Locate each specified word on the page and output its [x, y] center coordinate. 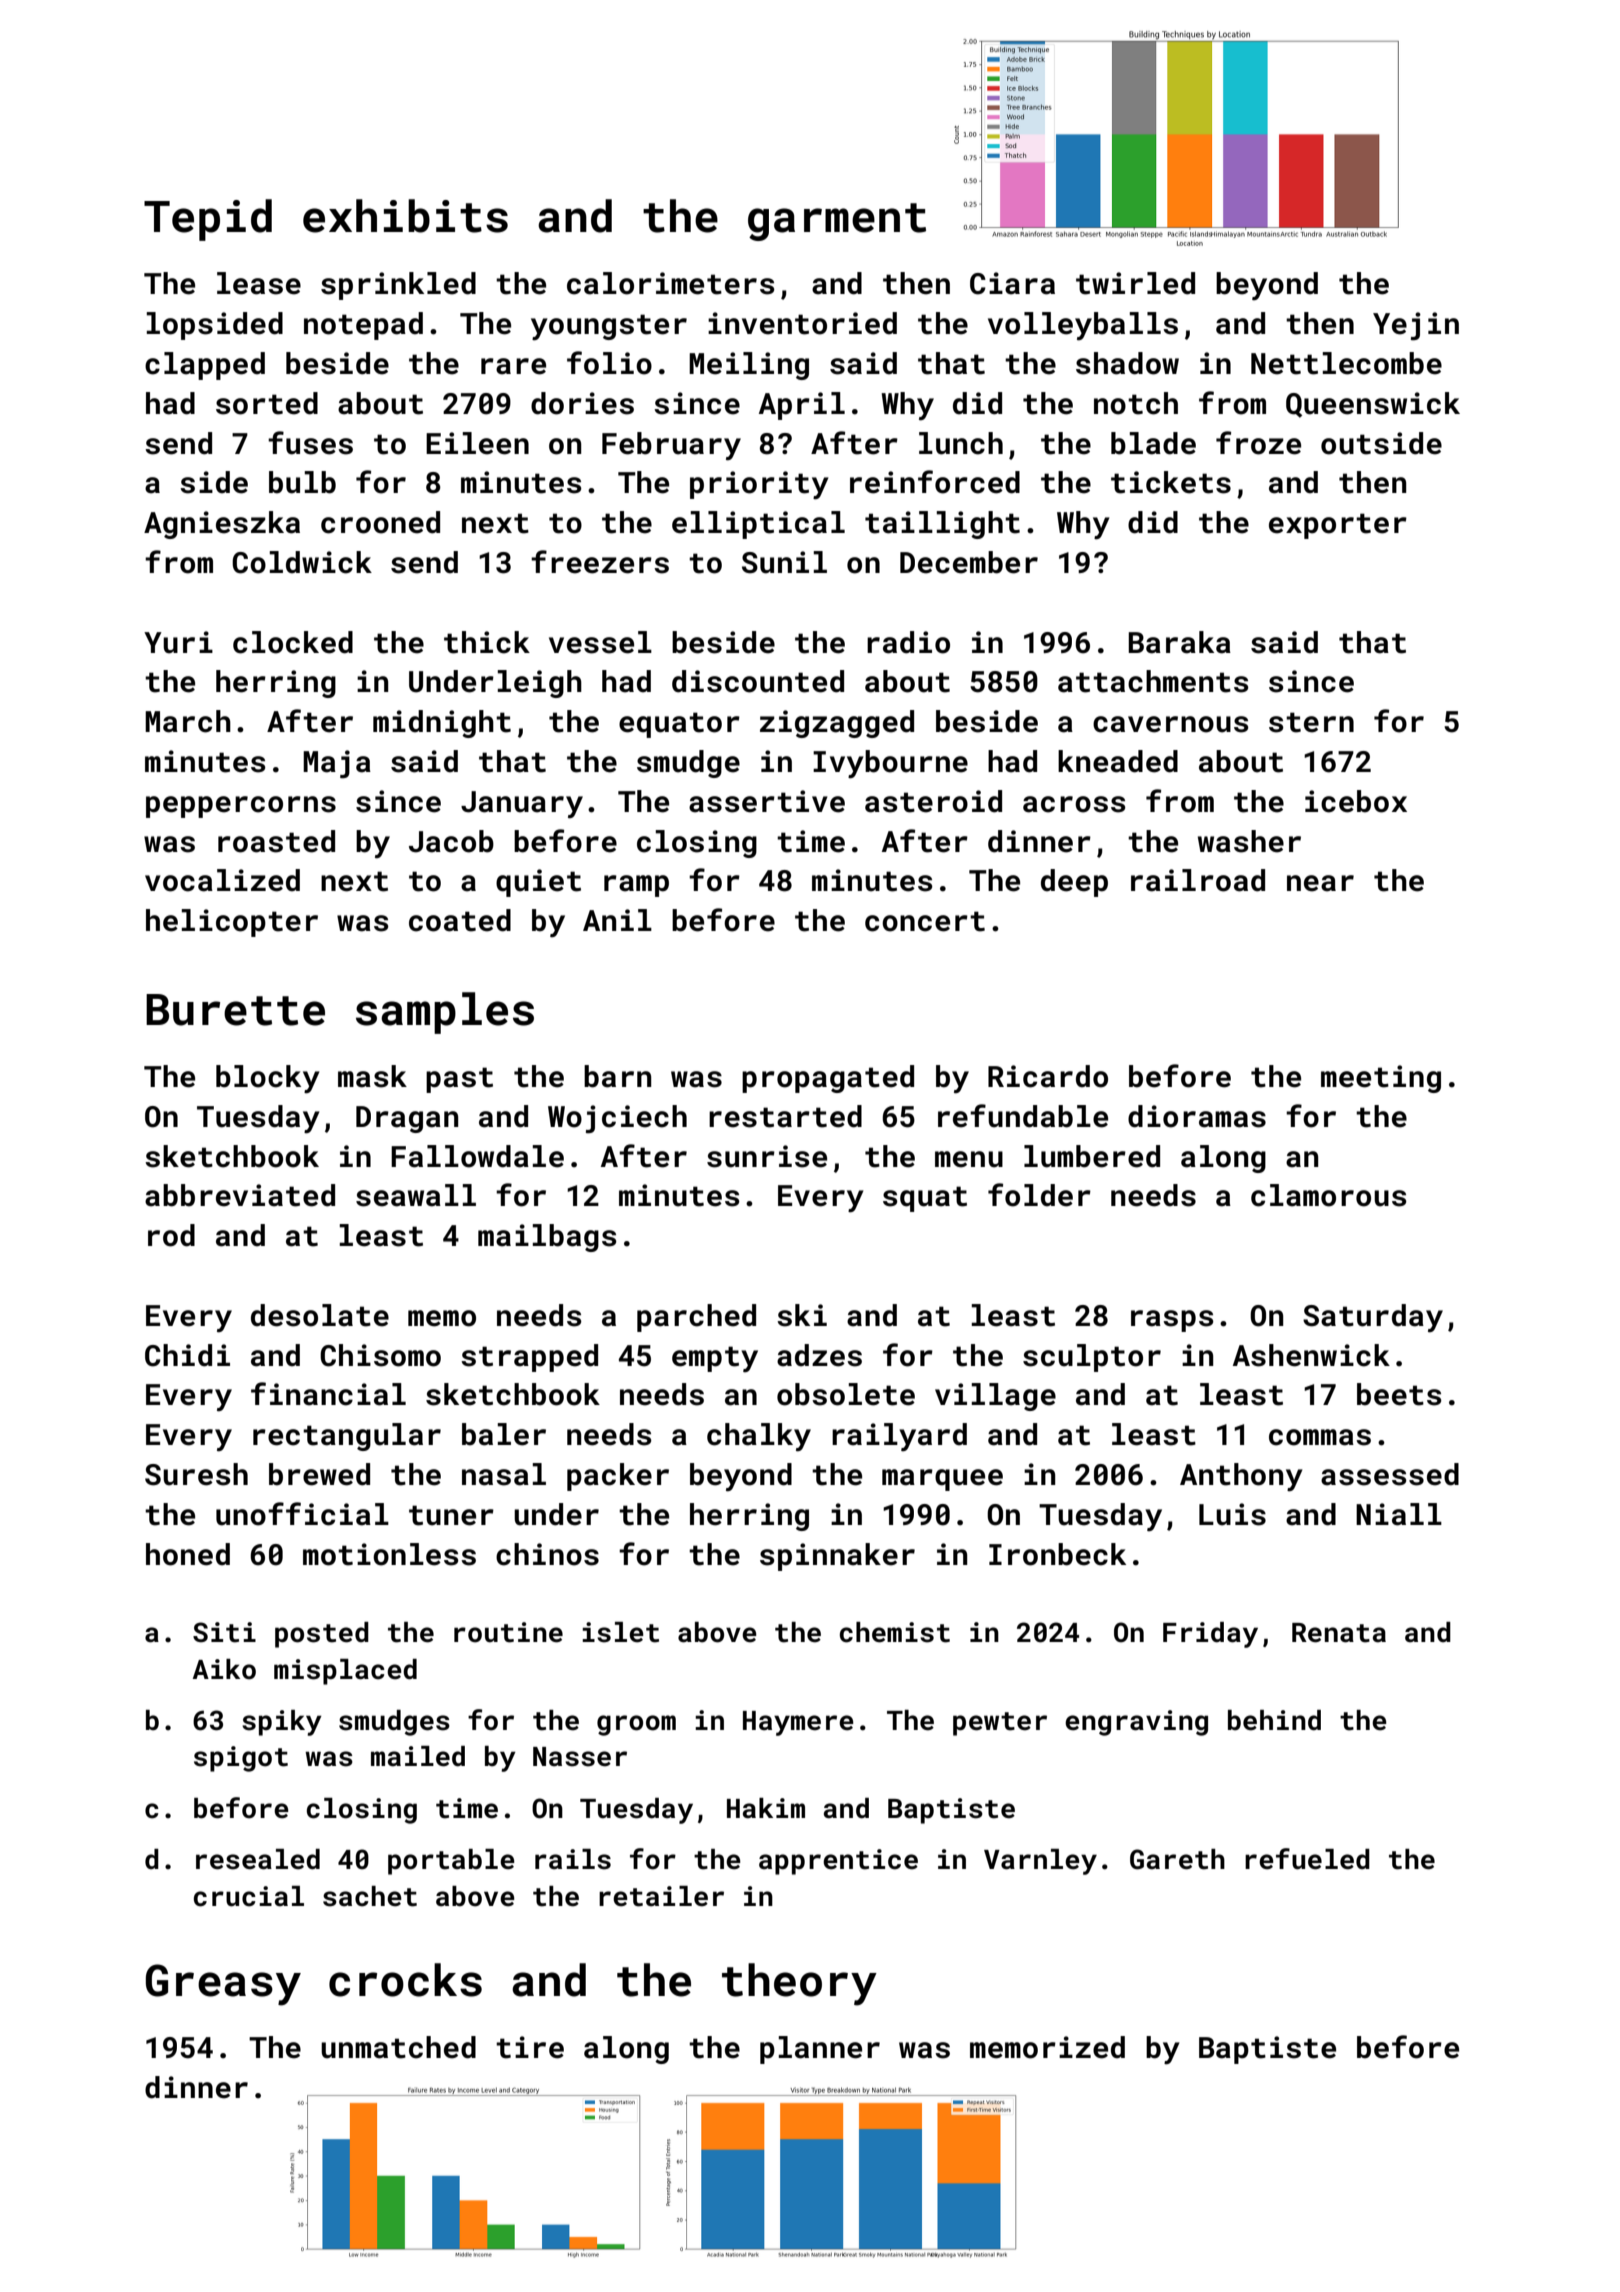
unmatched [398, 2047]
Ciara [1012, 283]
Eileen [477, 443]
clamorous [1329, 1195]
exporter [1338, 526]
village [995, 1397]
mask [372, 1076]
